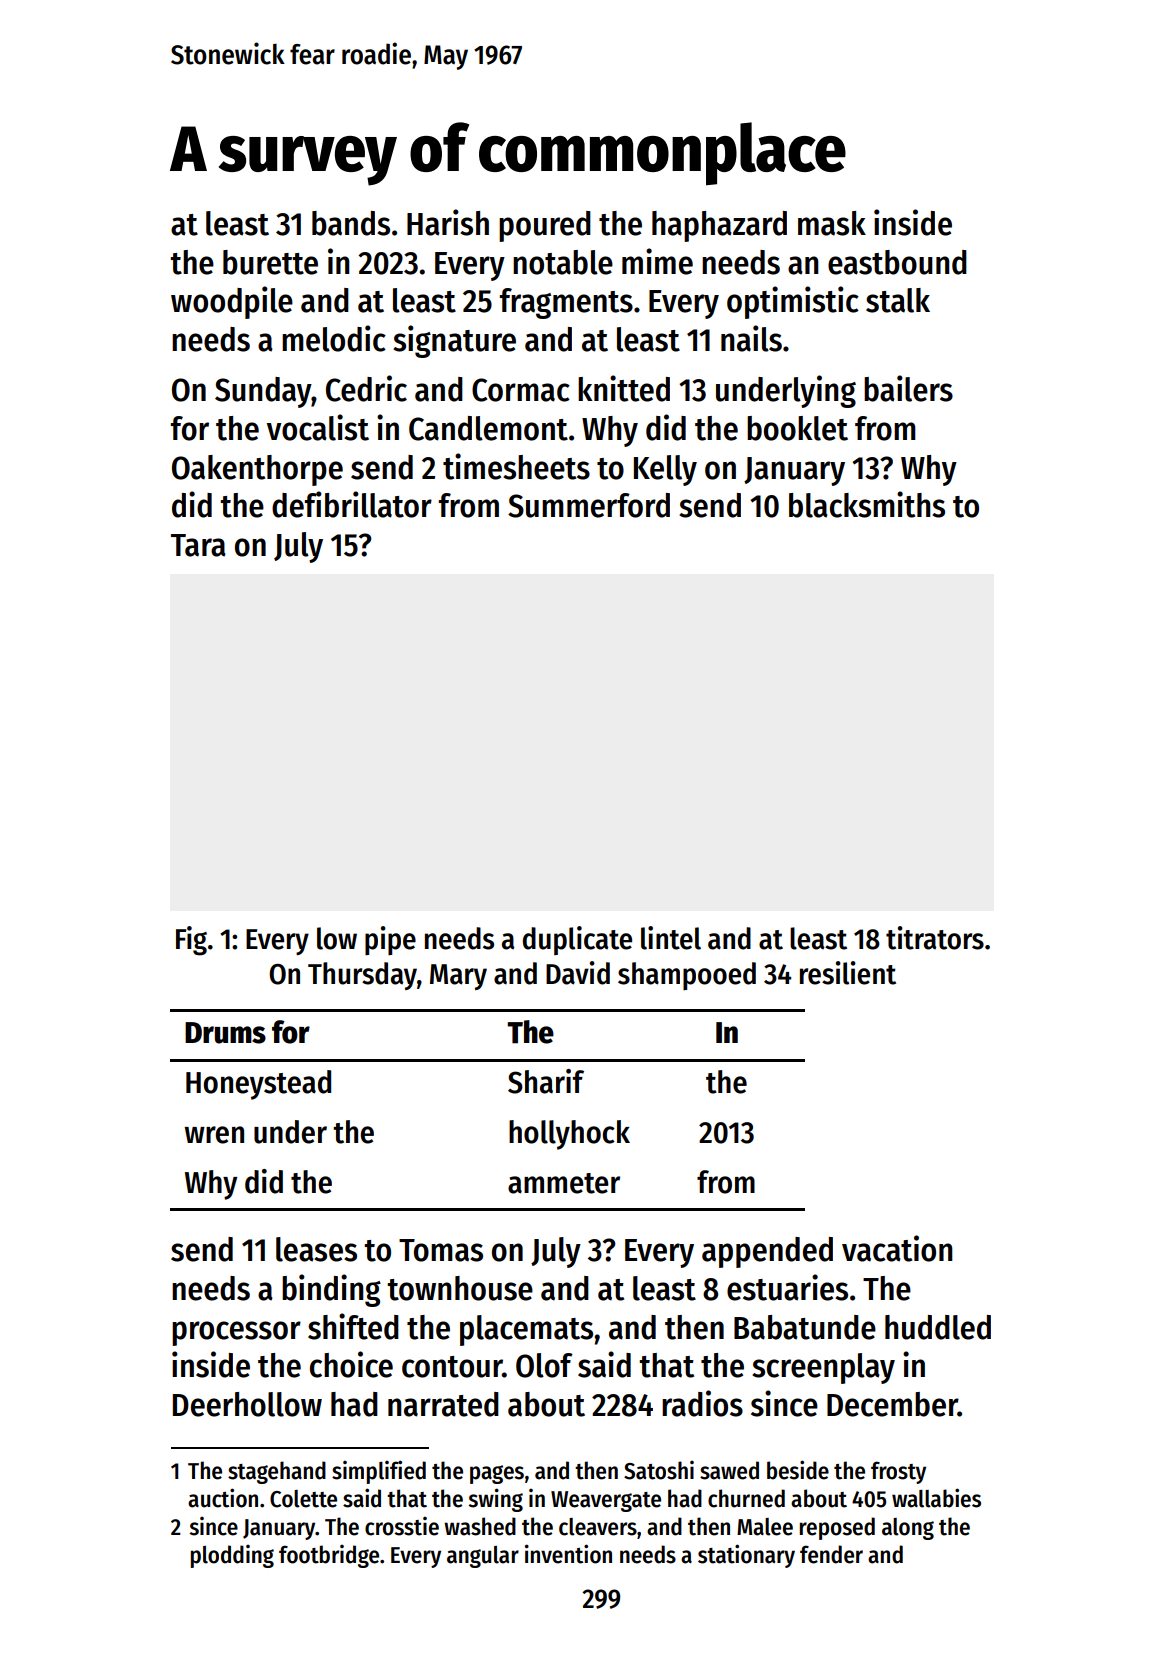 Image resolution: width=1165 pixels, height=1654 pixels. Describe the element at coordinates (935, 938) in the document. I see `titrators` at that location.
